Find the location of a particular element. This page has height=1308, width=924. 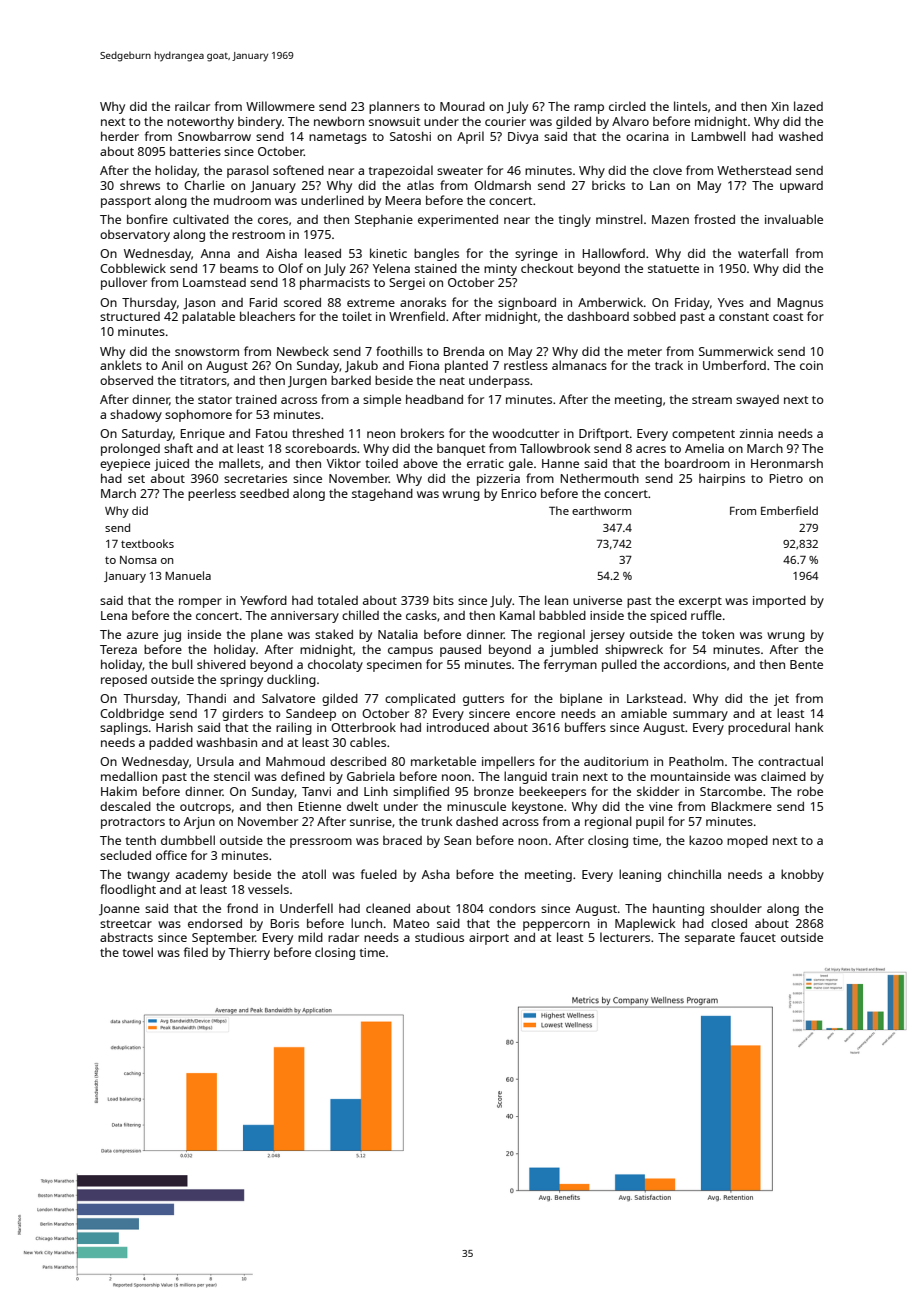

outcrops is located at coordinates (205, 808).
